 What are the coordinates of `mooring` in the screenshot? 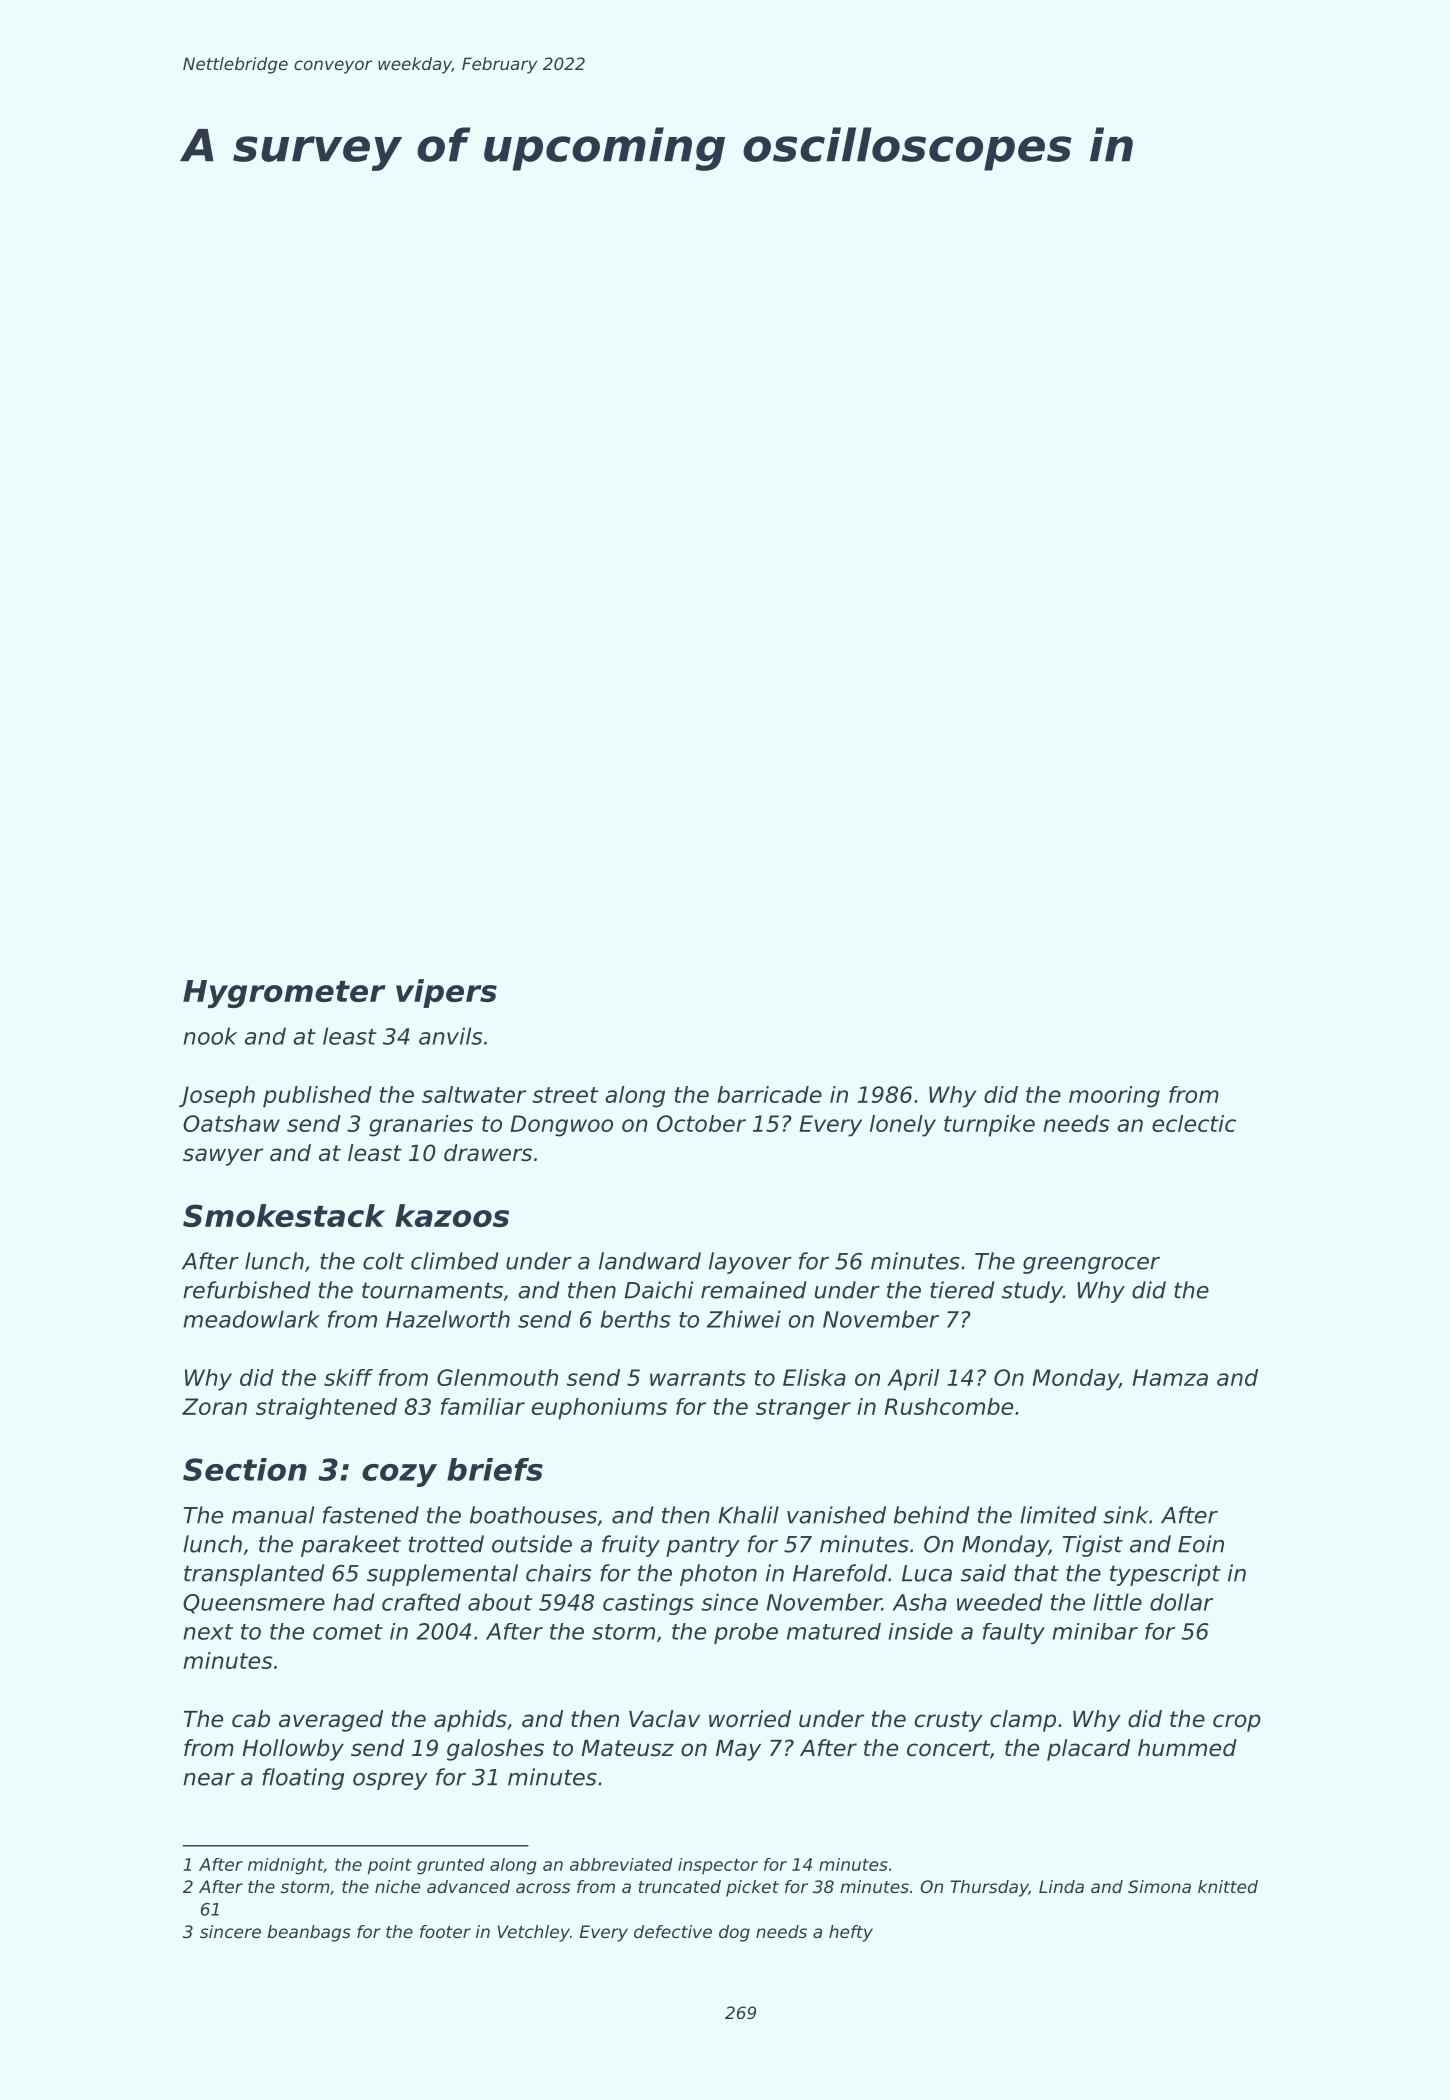 It's located at (1114, 1097).
